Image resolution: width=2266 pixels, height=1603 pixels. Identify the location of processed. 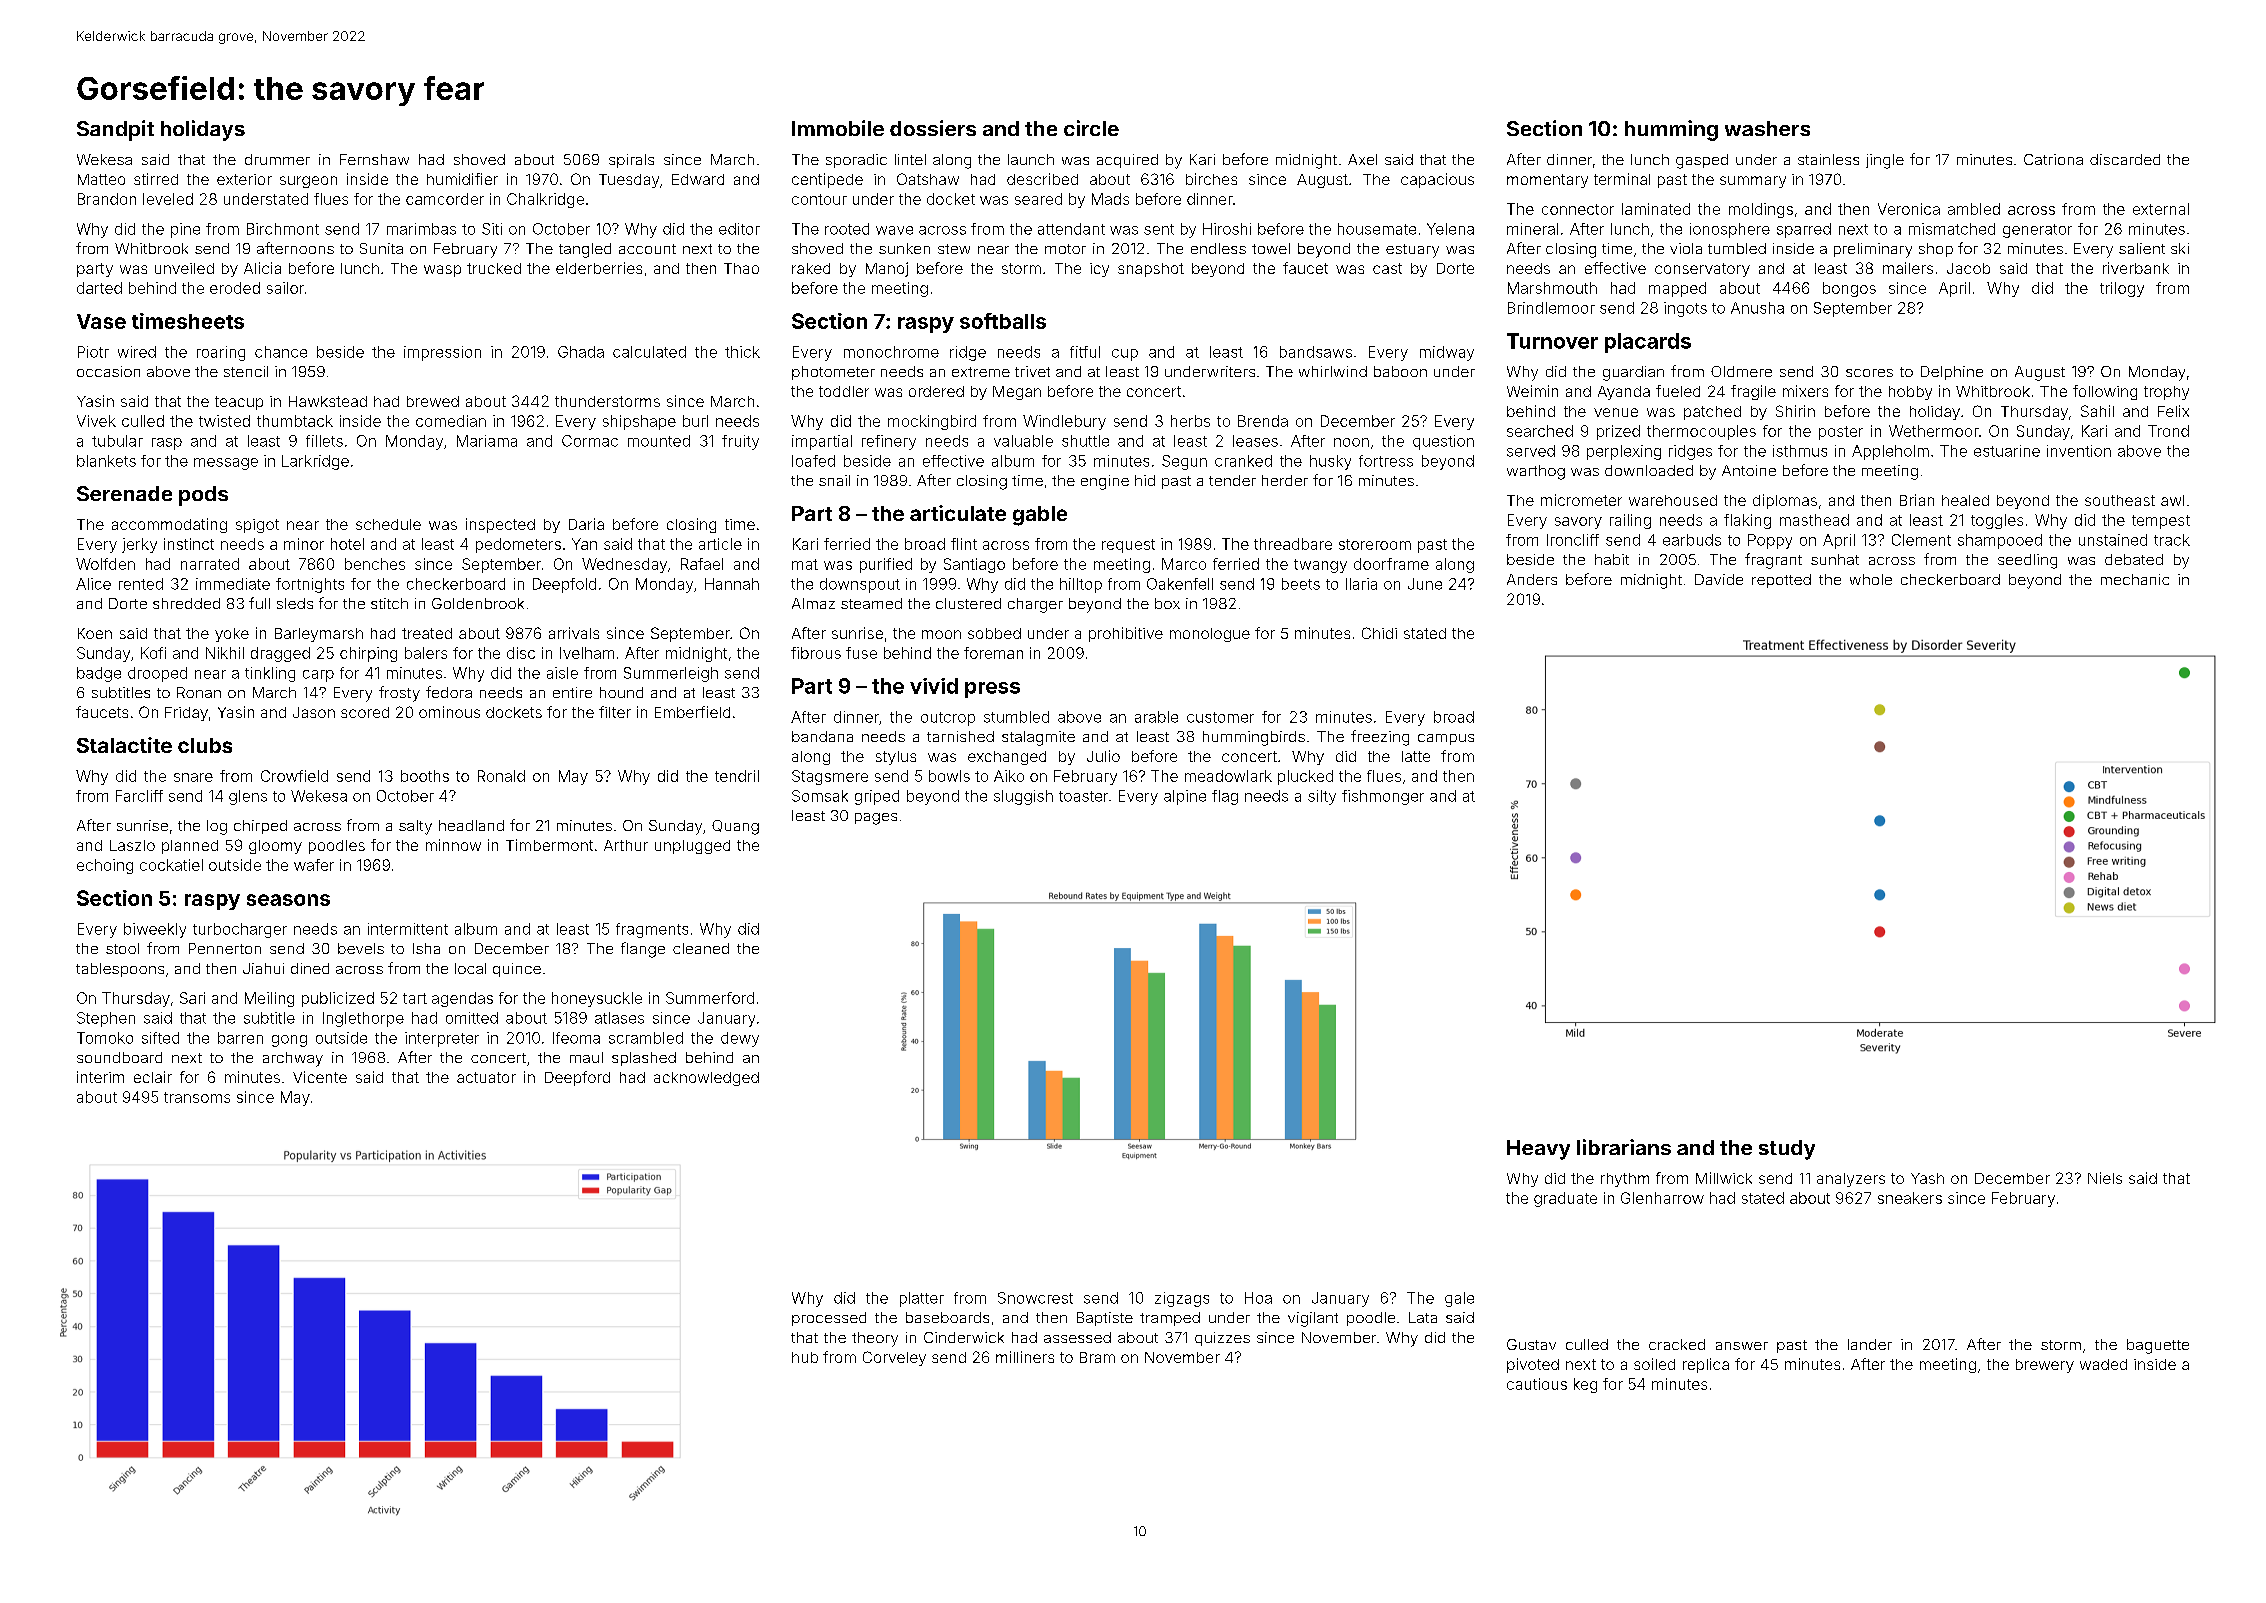
(829, 1319).
